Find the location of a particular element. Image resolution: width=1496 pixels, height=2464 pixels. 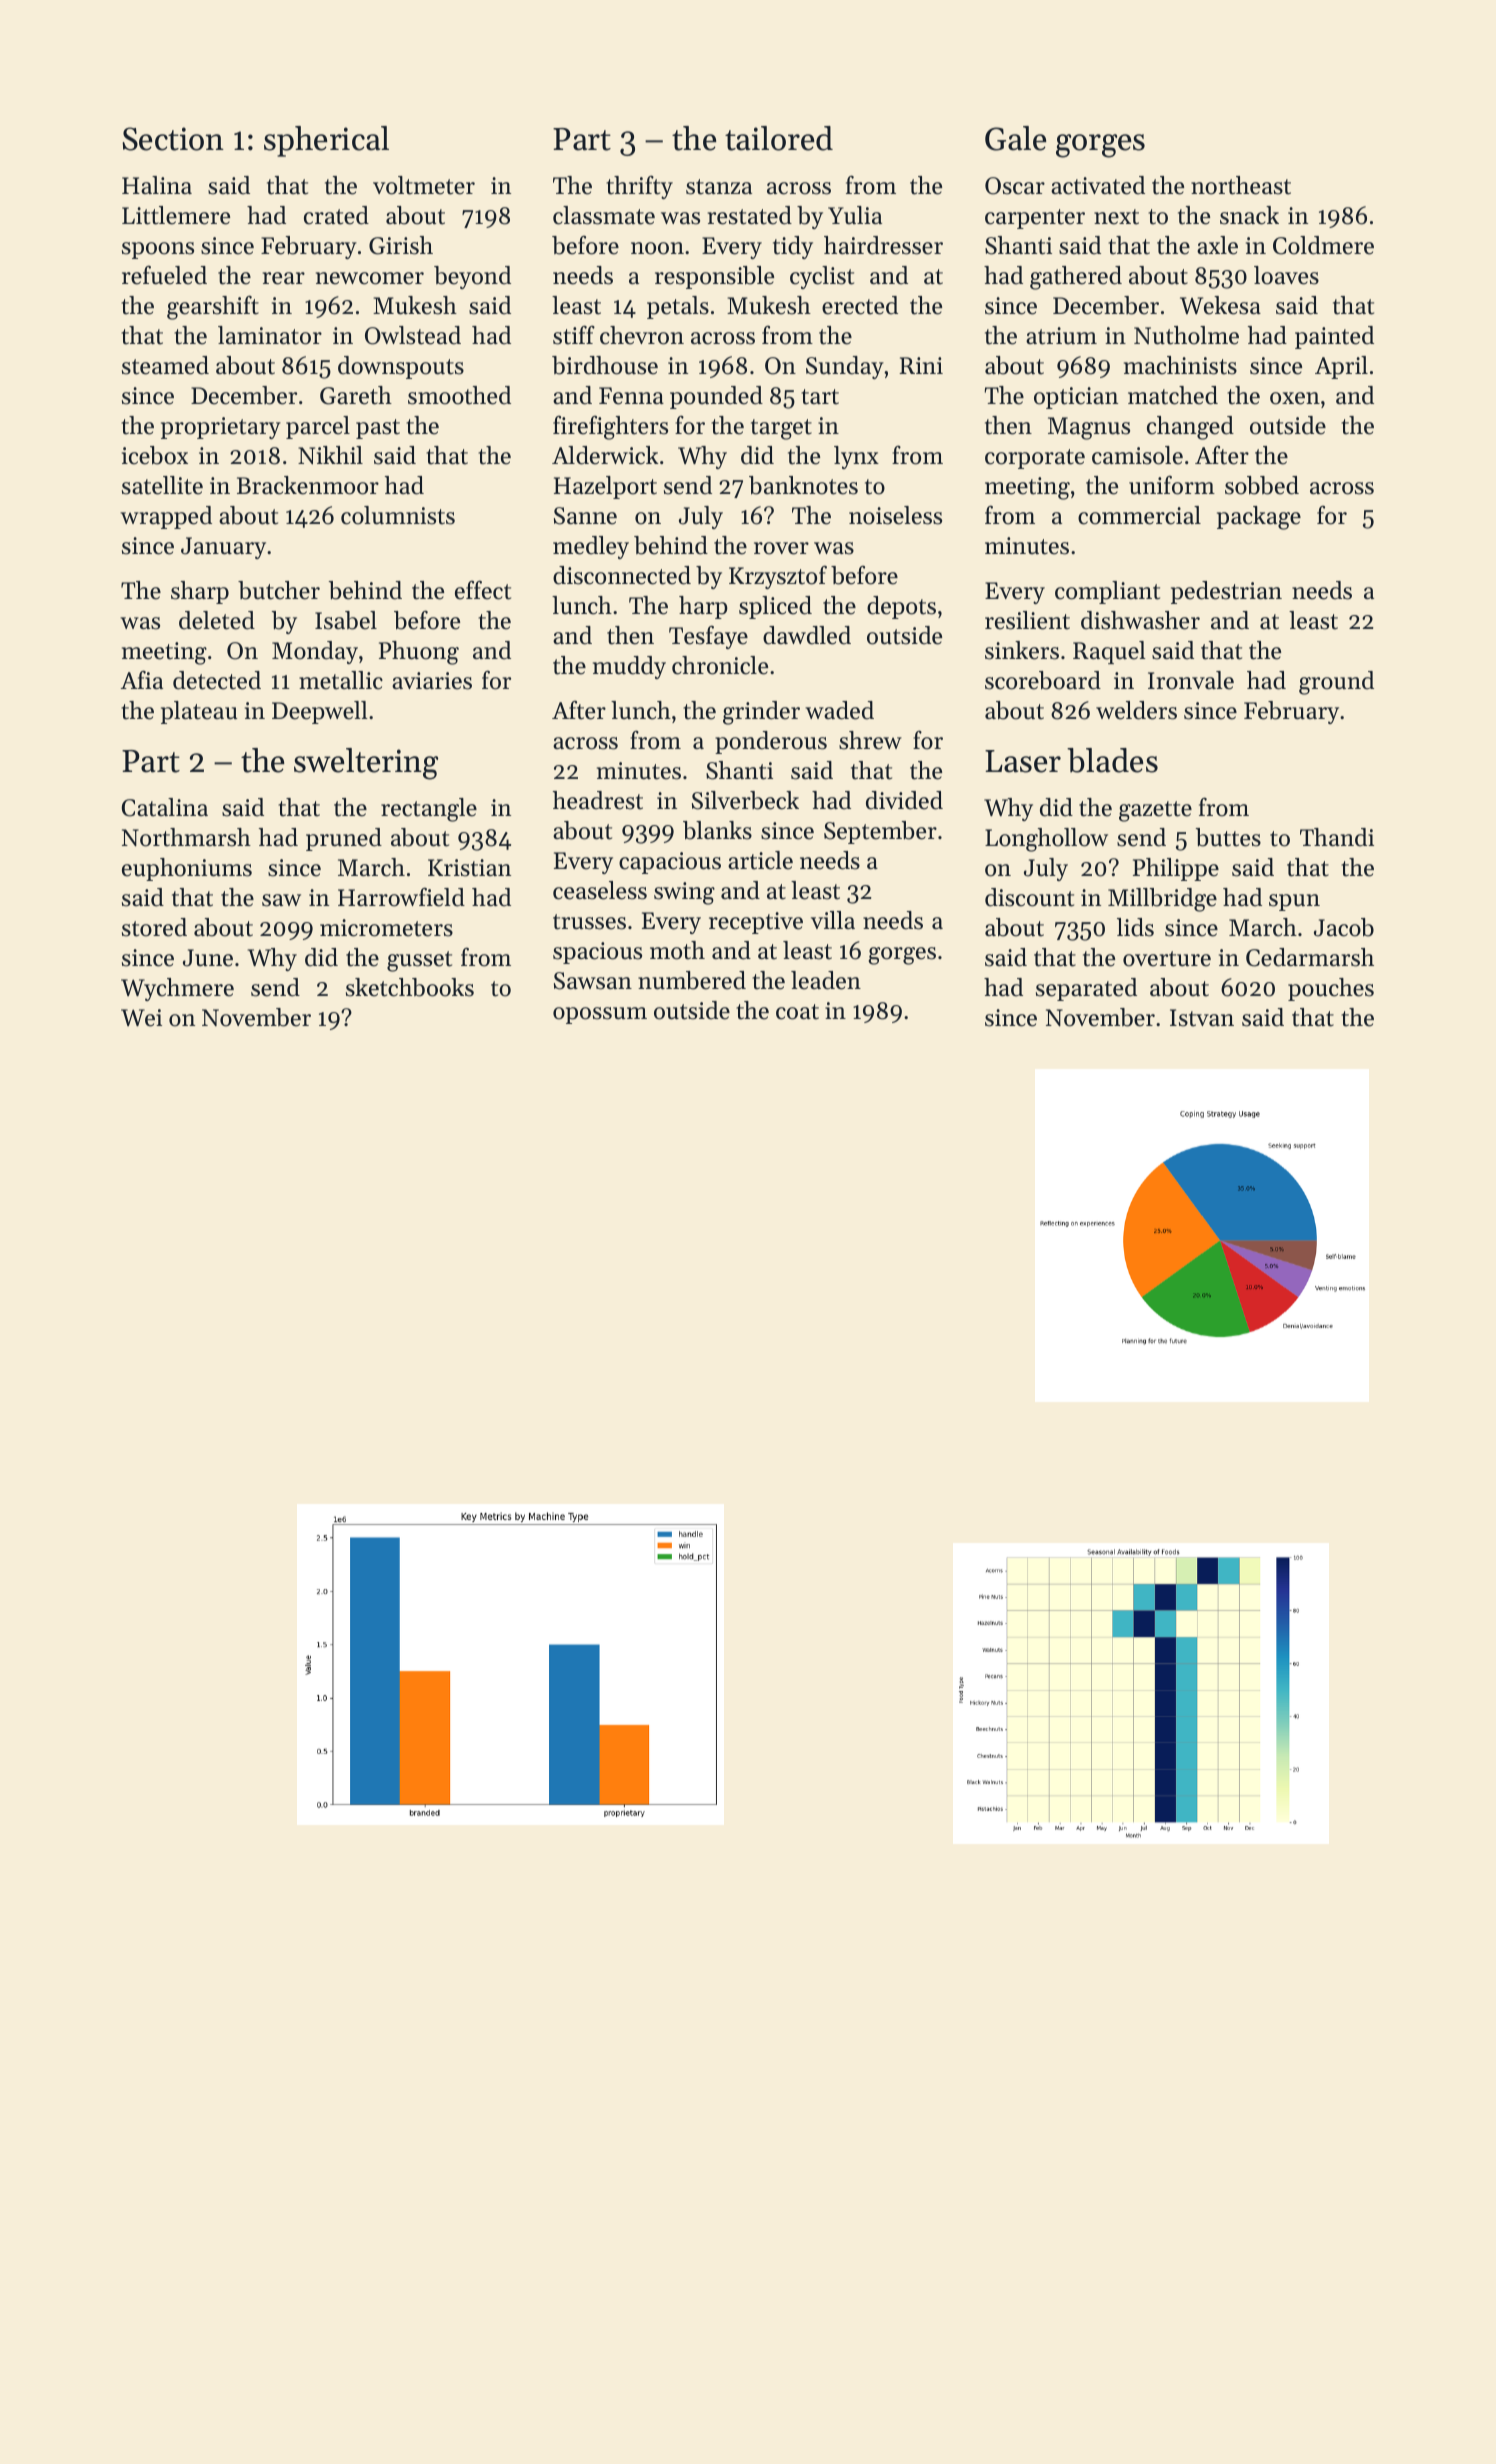

northeast is located at coordinates (1241, 185).
